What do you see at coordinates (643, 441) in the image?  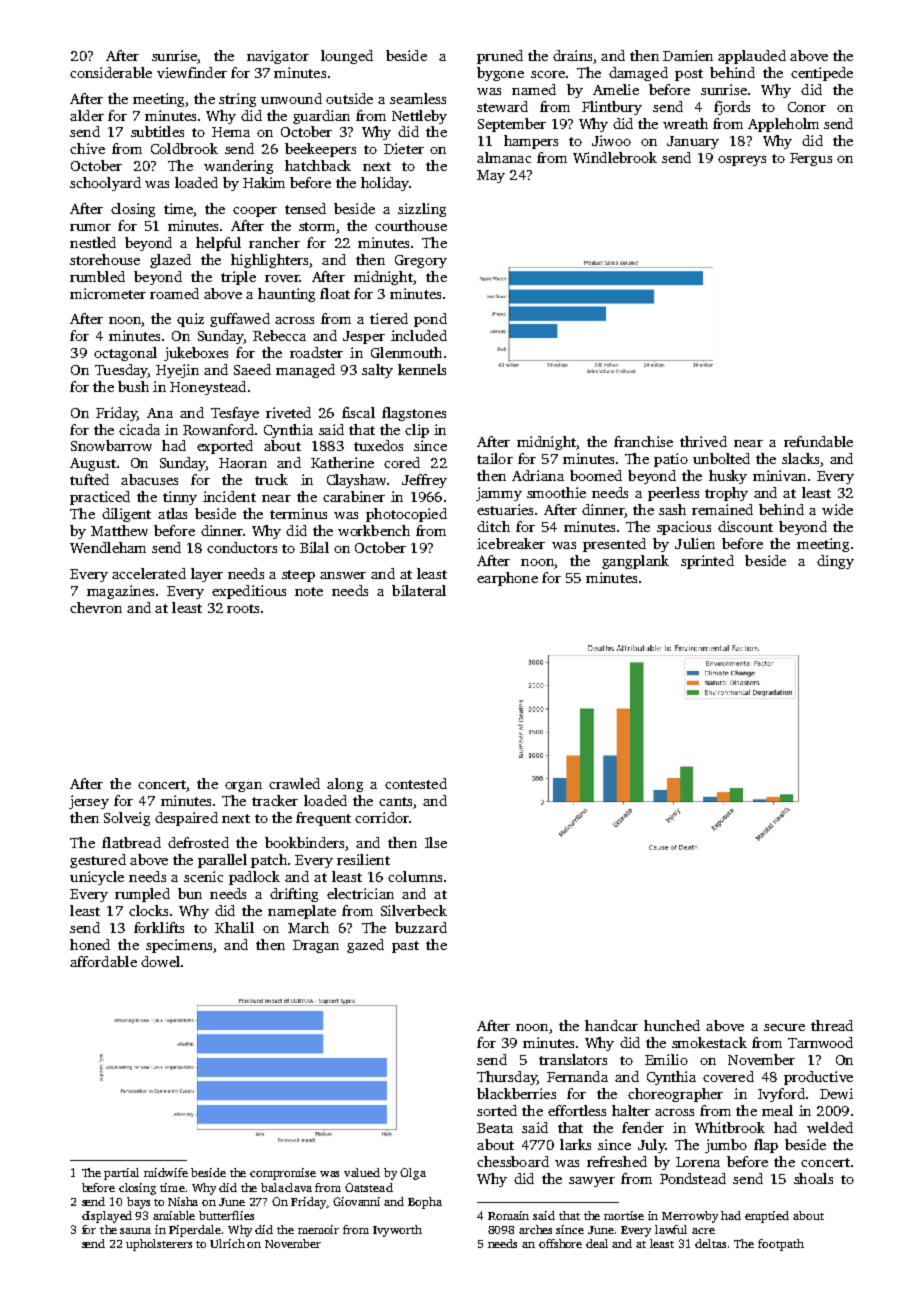 I see `franchise` at bounding box center [643, 441].
